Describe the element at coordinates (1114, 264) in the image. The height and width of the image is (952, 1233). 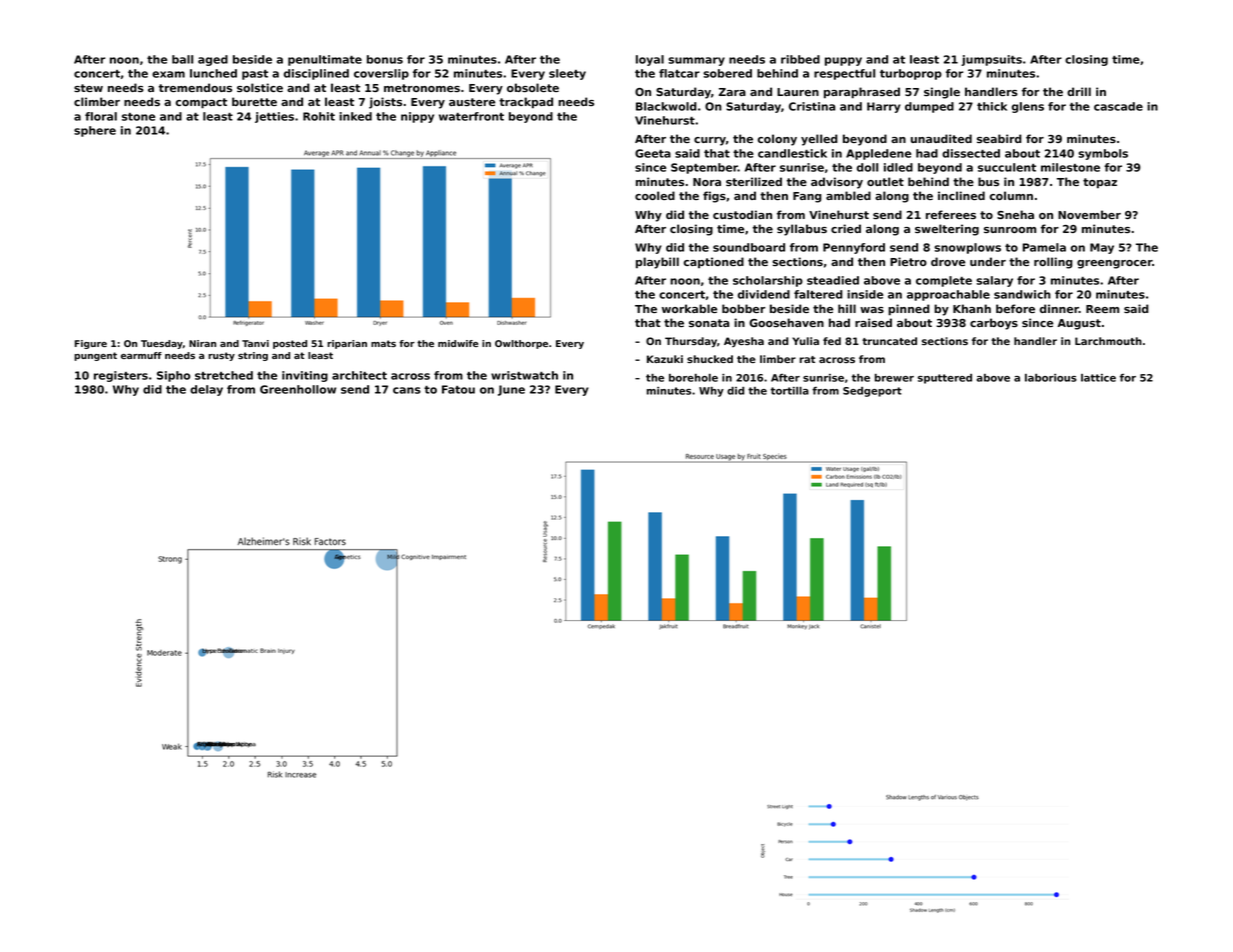
I see `greengrocer` at that location.
